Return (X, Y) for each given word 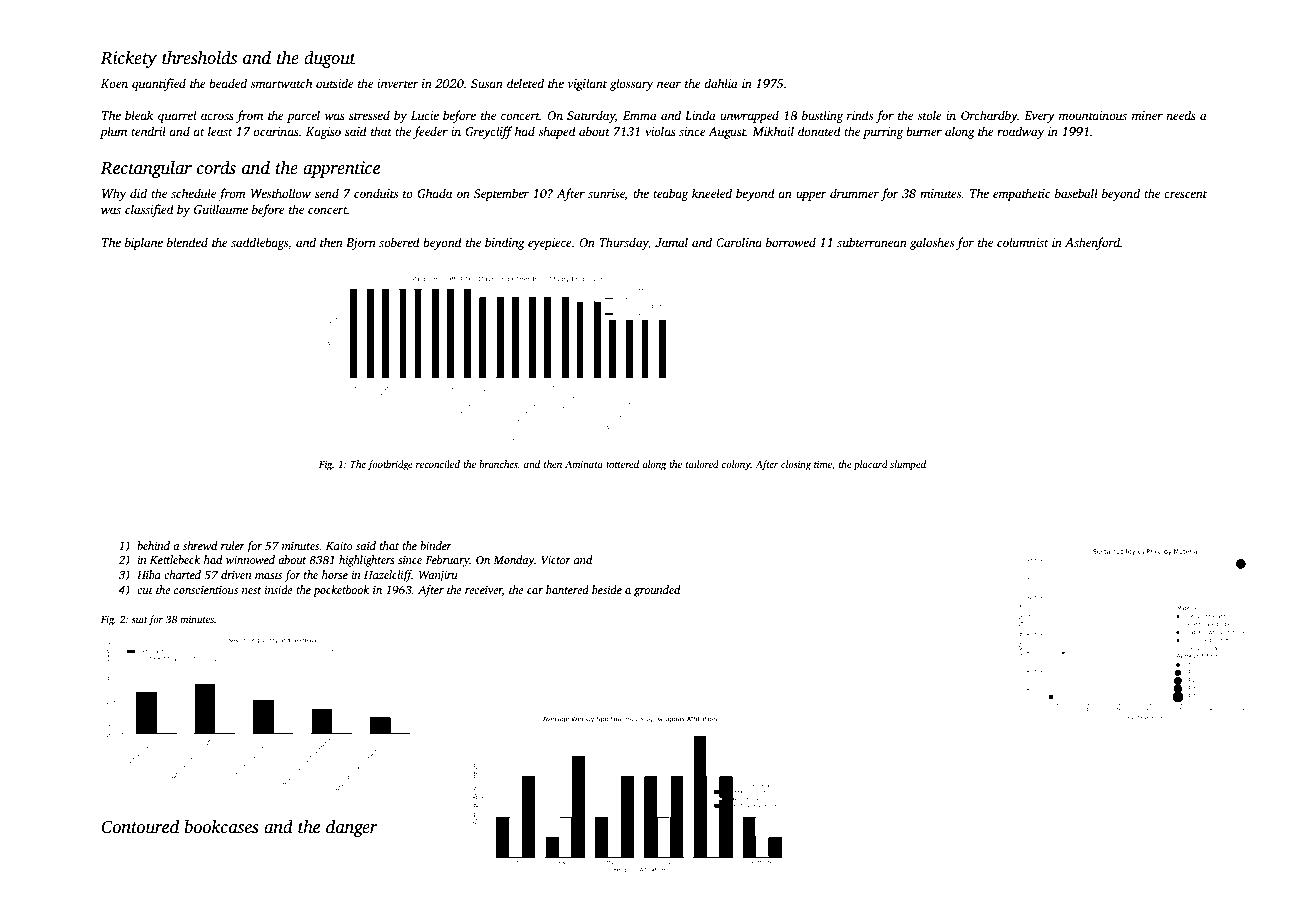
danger (352, 828)
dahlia (721, 83)
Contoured (140, 826)
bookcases (222, 826)
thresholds (199, 57)
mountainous (1093, 115)
